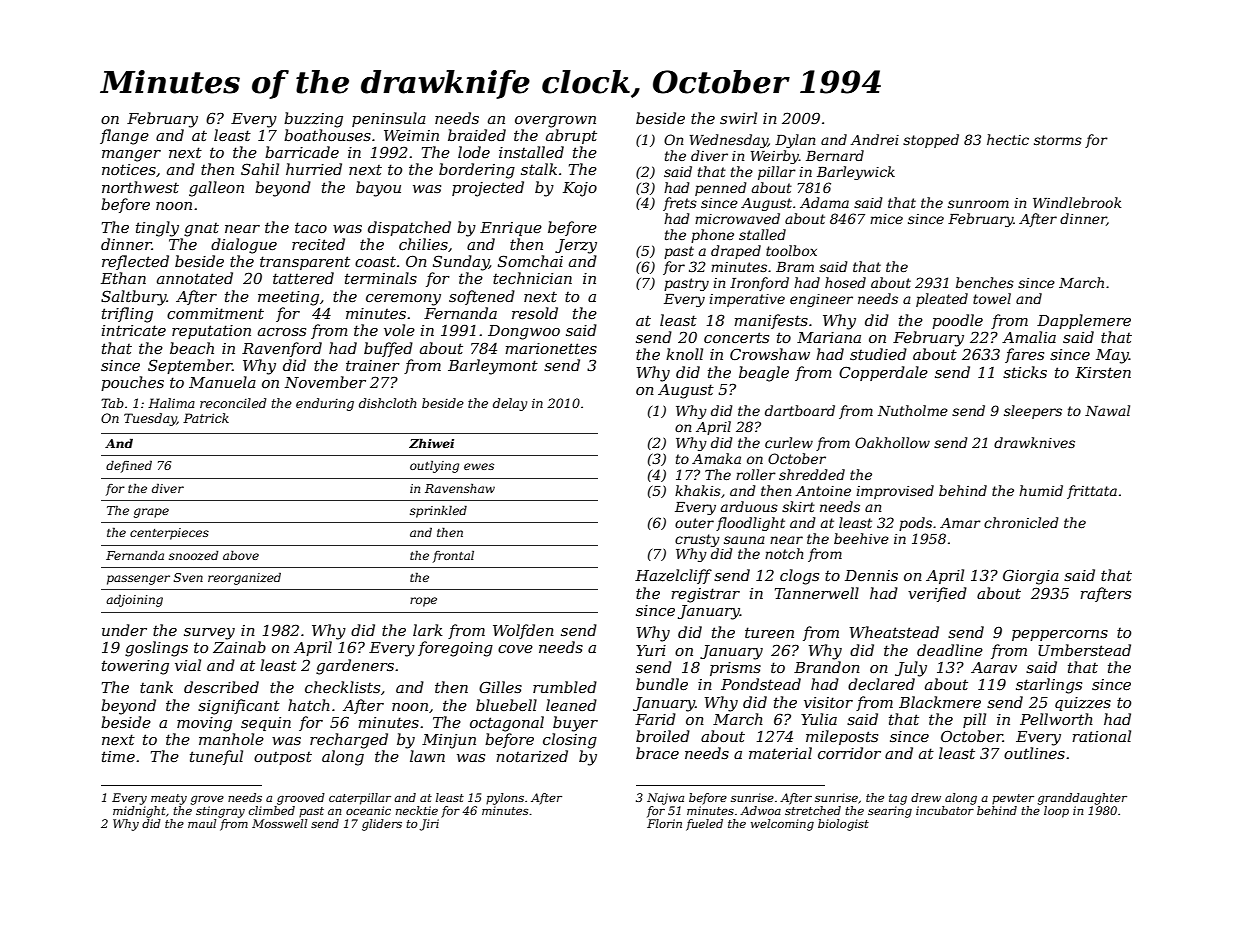  Describe the element at coordinates (829, 337) in the image. I see `Mariana` at that location.
